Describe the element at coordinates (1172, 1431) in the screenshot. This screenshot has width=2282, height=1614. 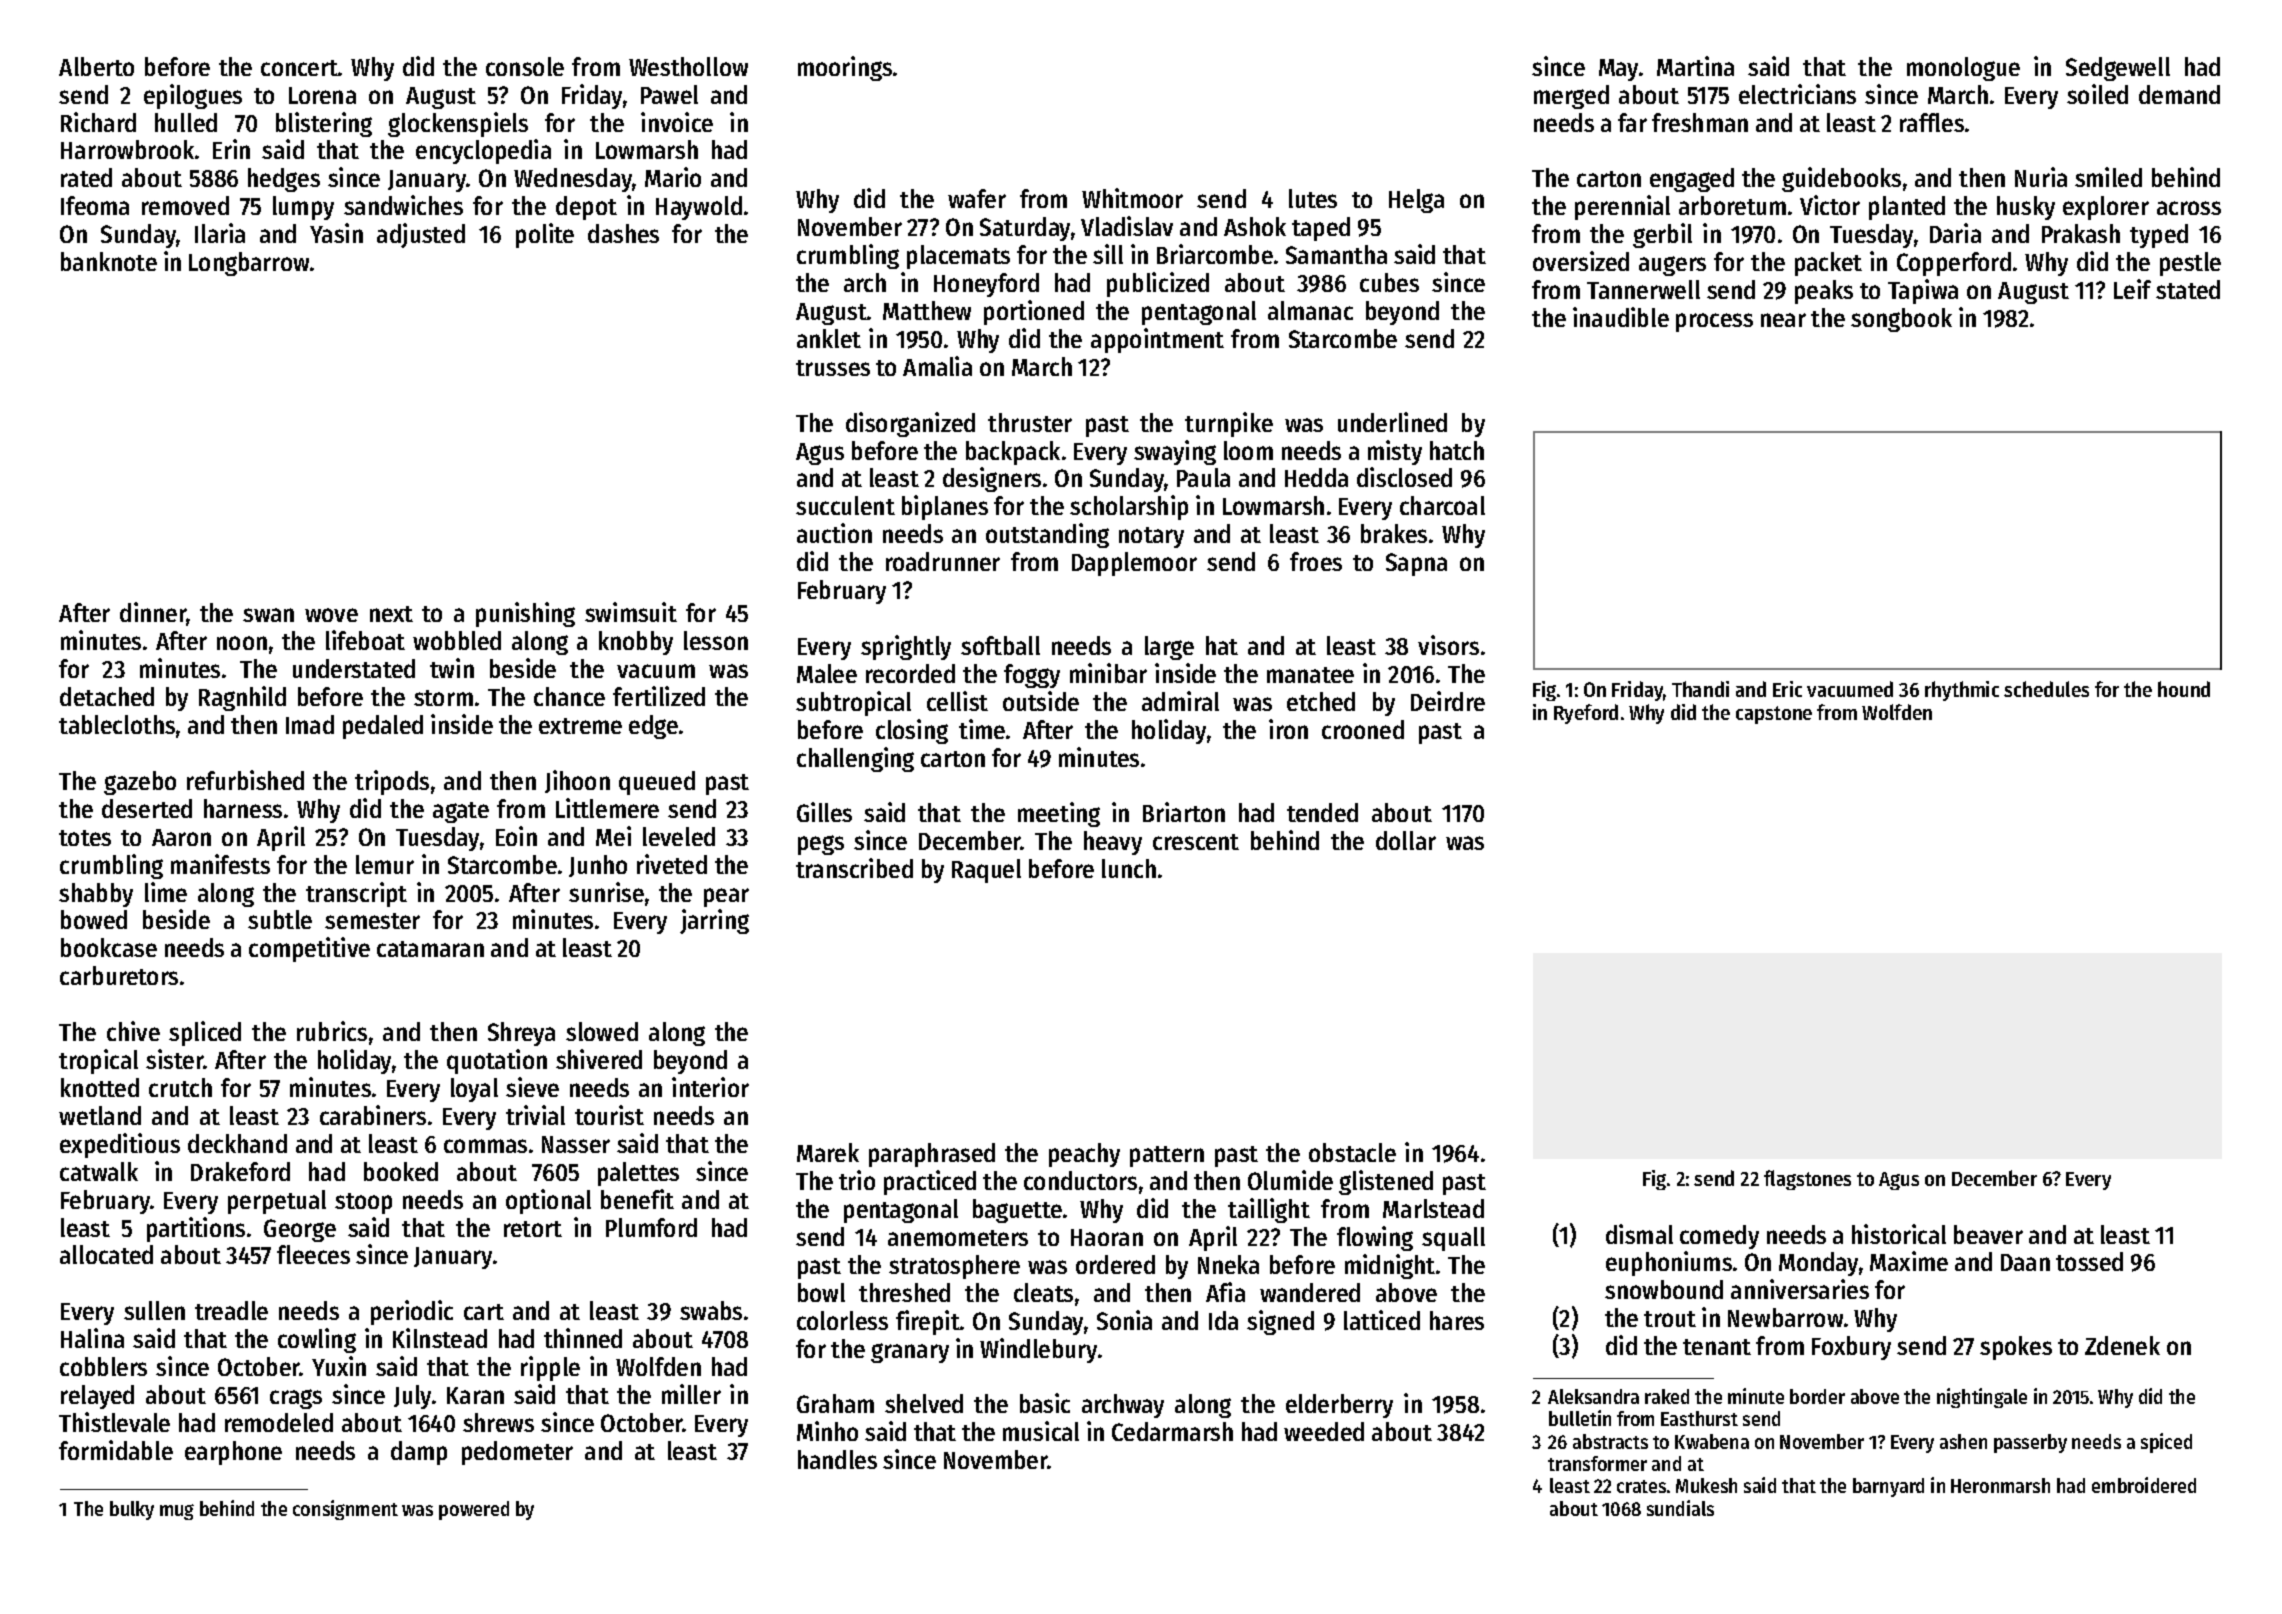
I see `Cedarmarsh` at that location.
